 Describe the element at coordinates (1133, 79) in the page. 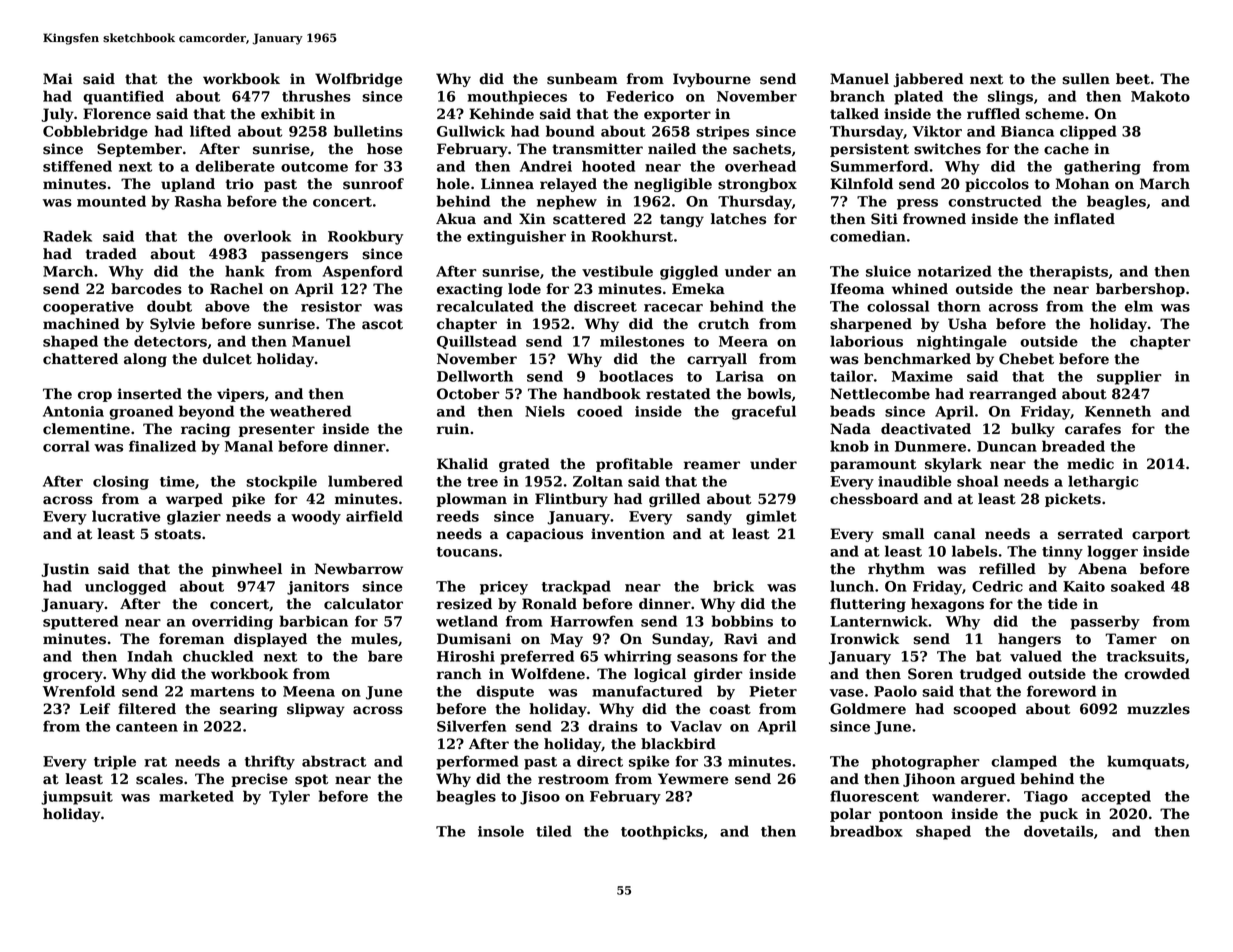

I see `beet` at that location.
